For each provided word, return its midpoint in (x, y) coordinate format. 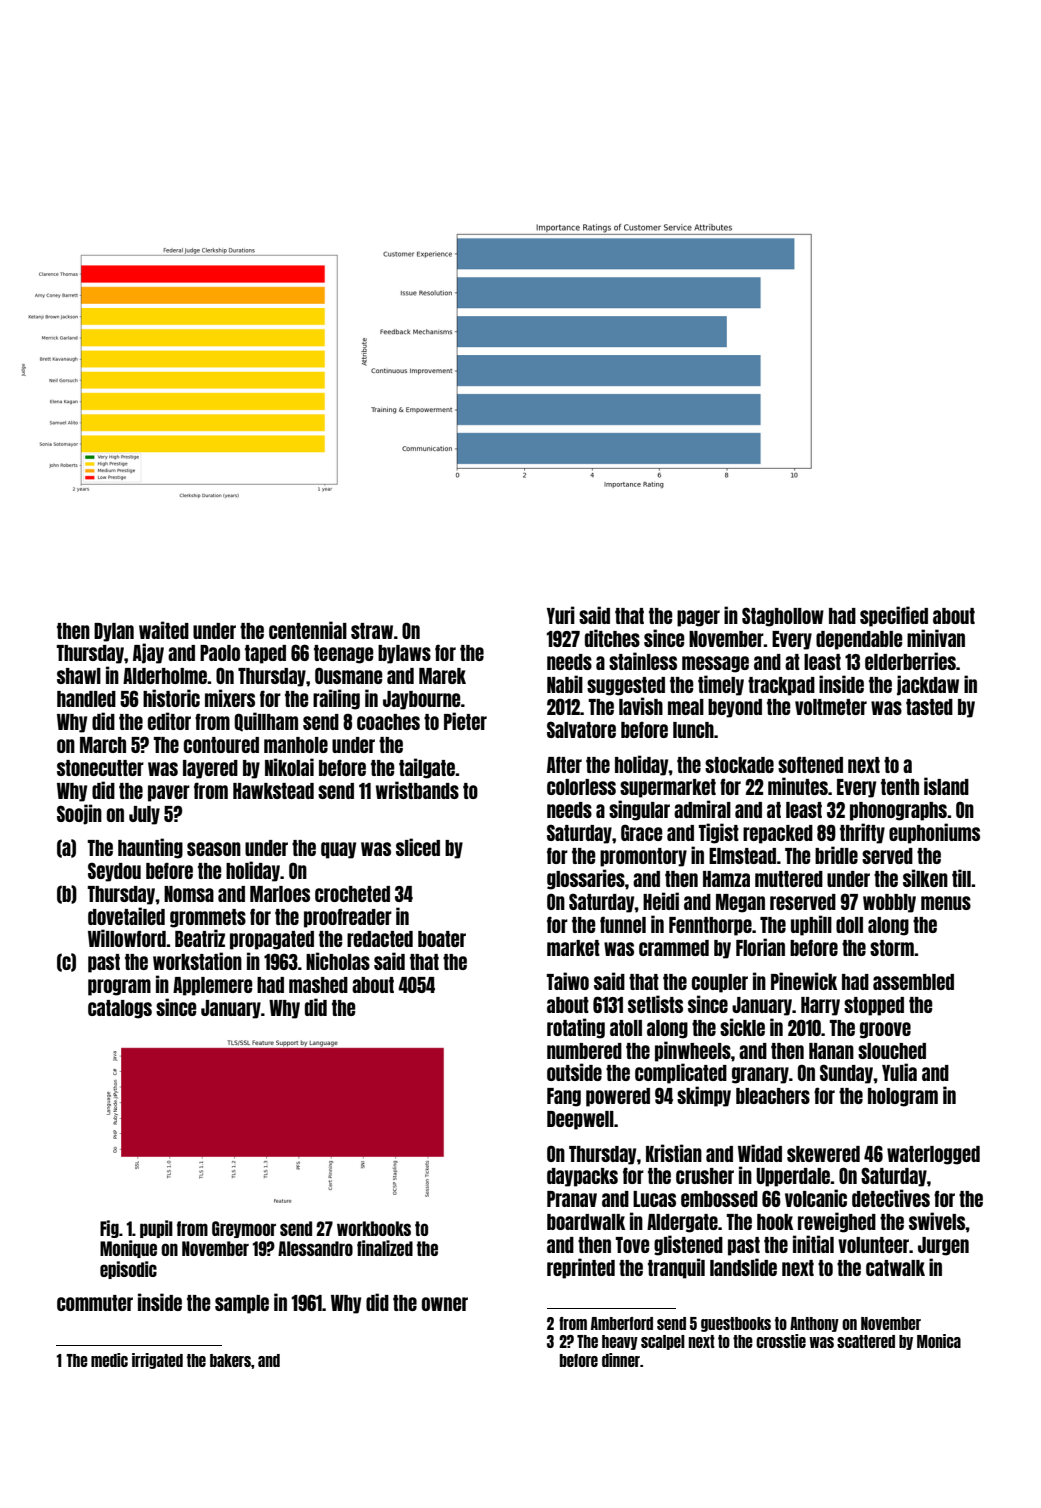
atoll (626, 1028)
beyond (735, 708)
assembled (913, 982)
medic (109, 1360)
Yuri (561, 615)
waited (164, 630)
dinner (621, 1360)
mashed (318, 985)
